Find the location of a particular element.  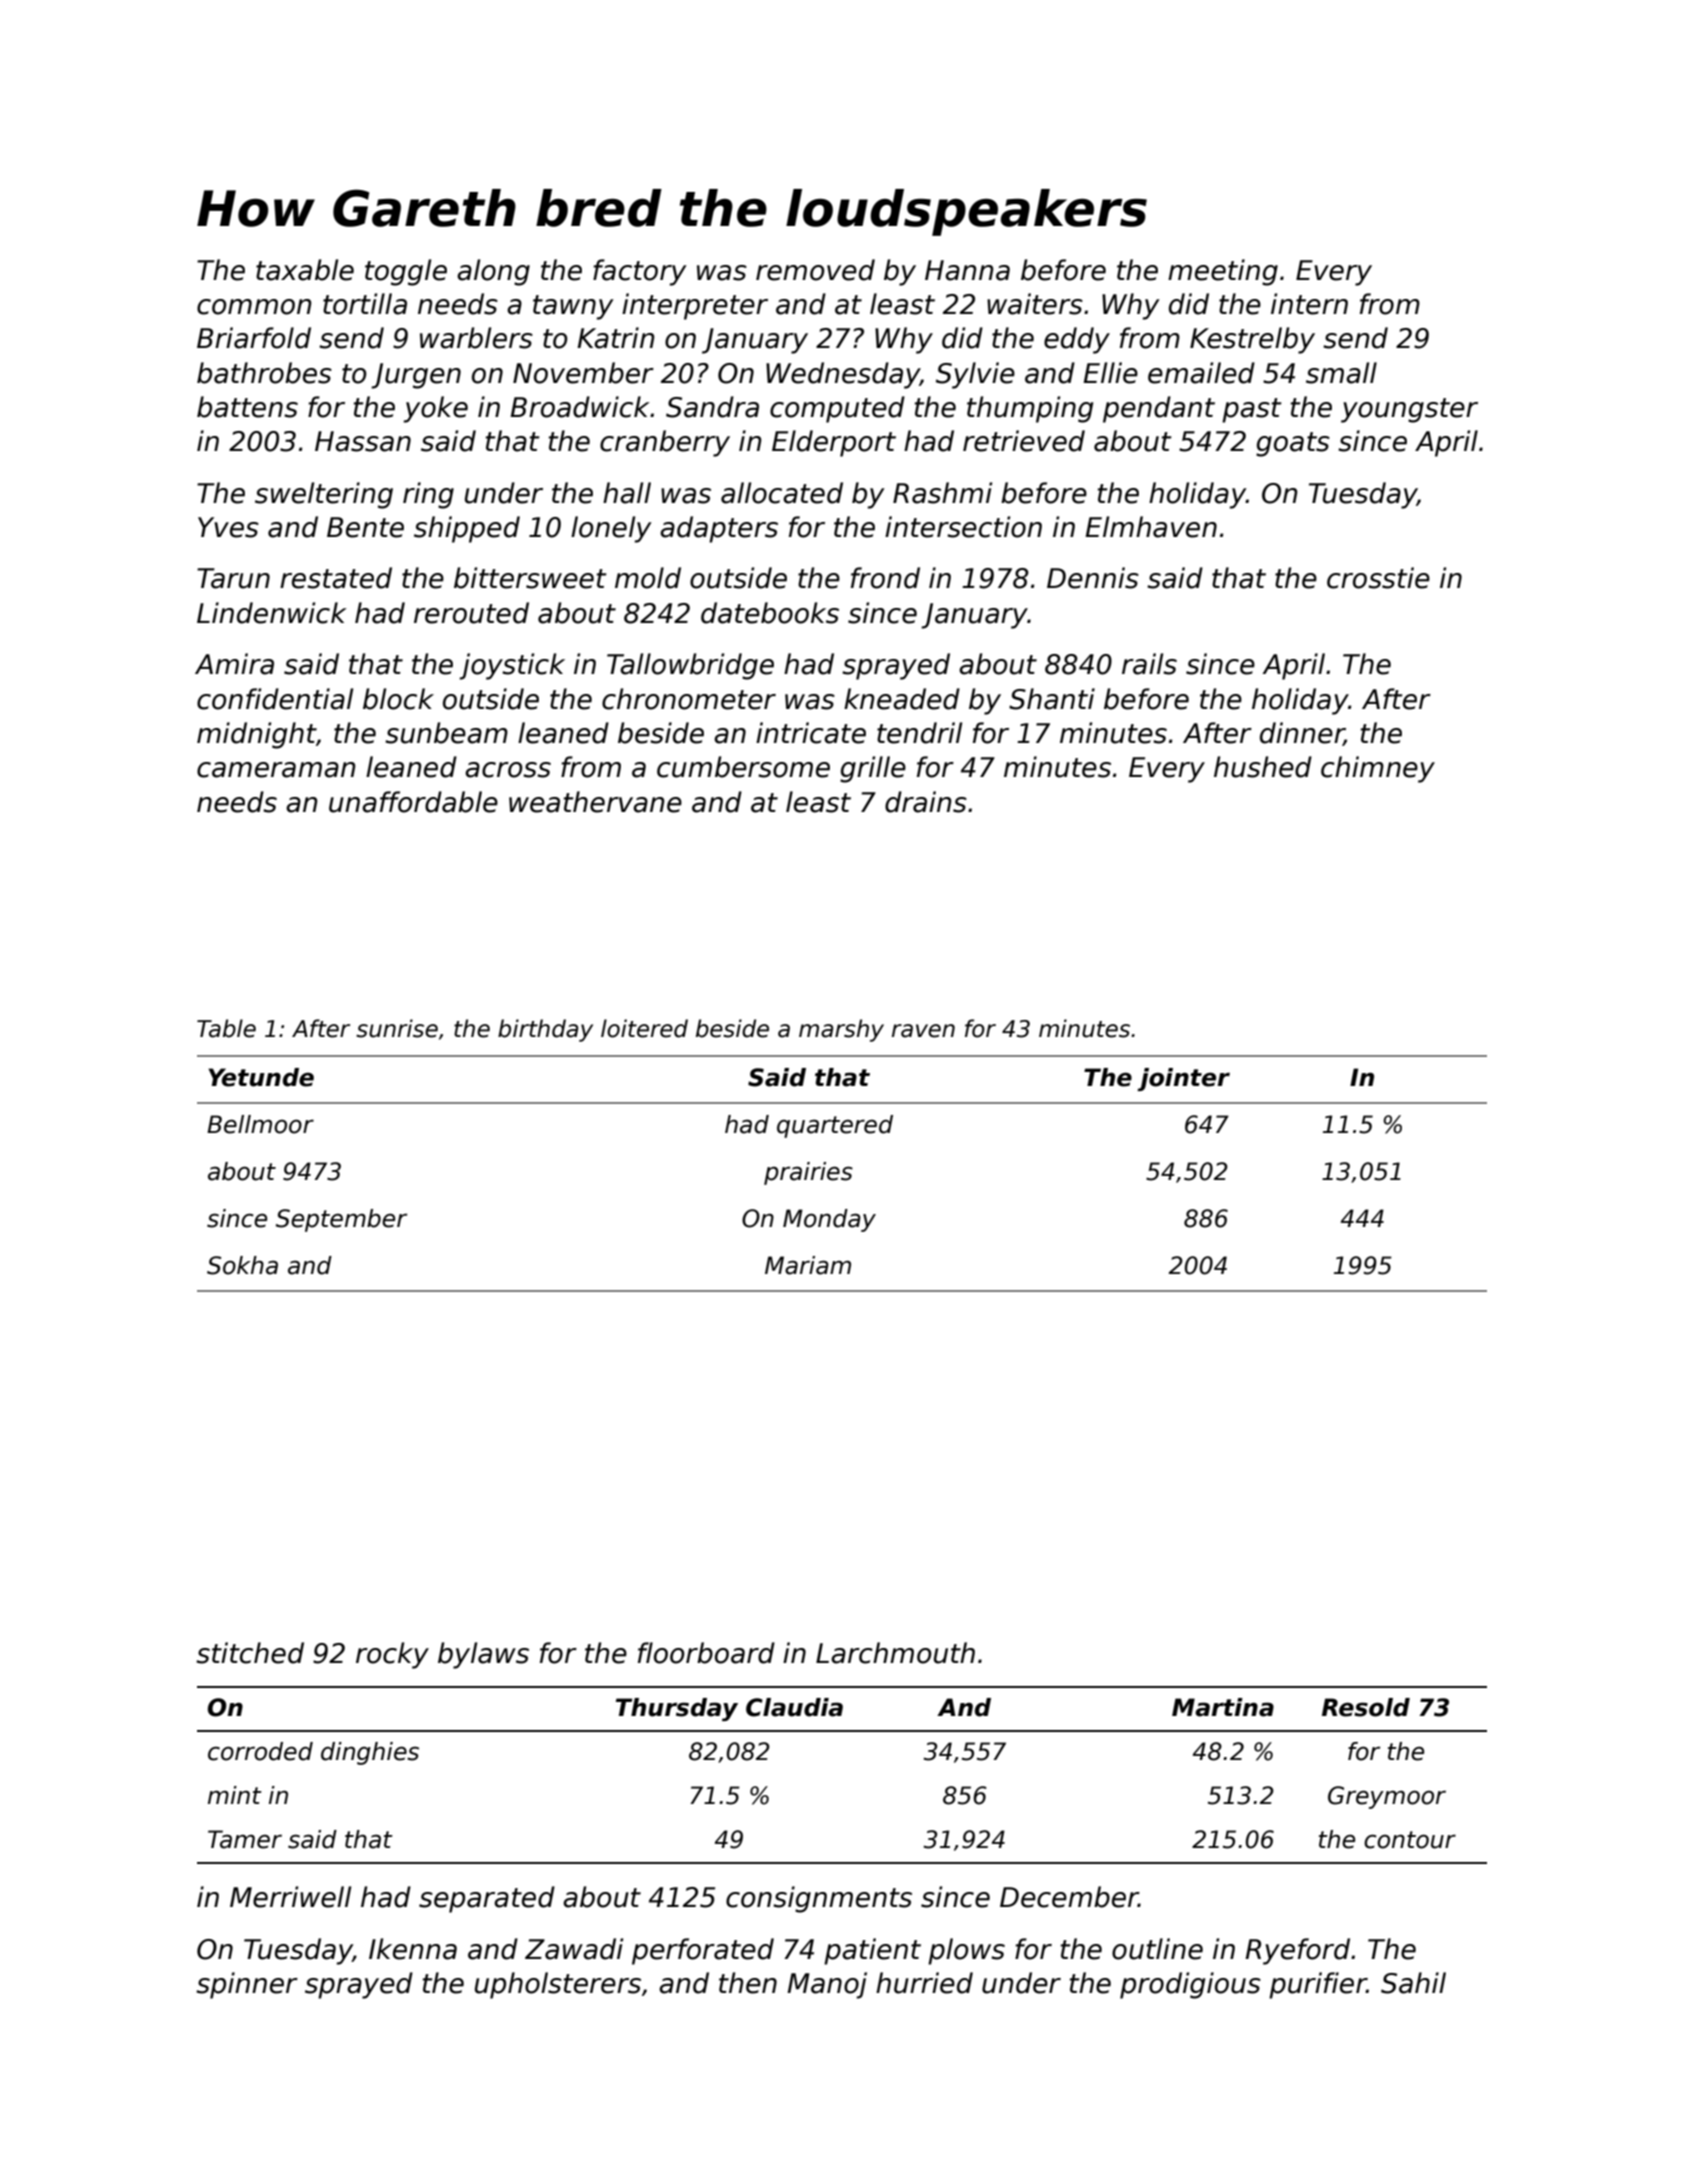

goats is located at coordinates (1293, 444).
